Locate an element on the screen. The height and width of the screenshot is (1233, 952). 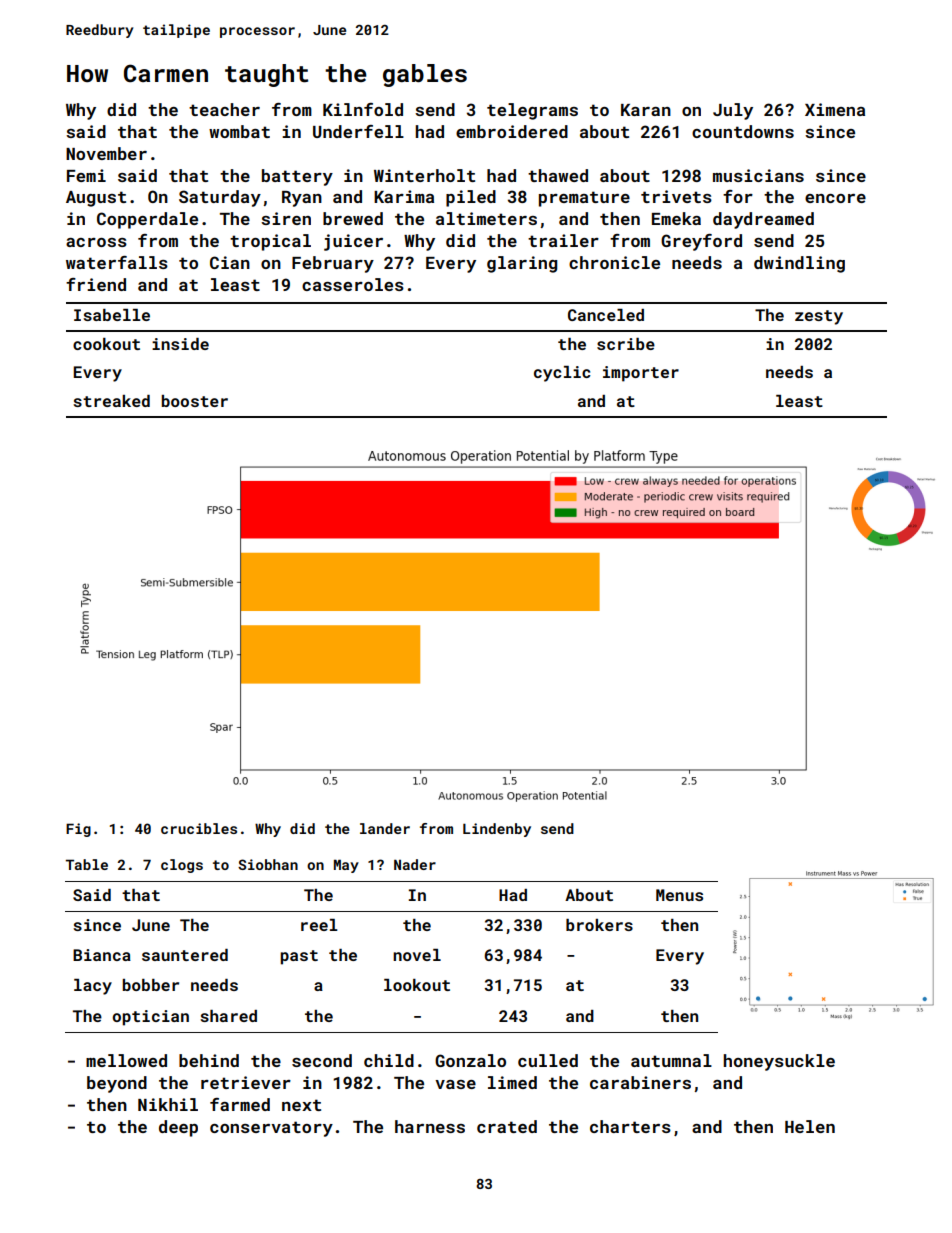
Canceled is located at coordinates (606, 315).
